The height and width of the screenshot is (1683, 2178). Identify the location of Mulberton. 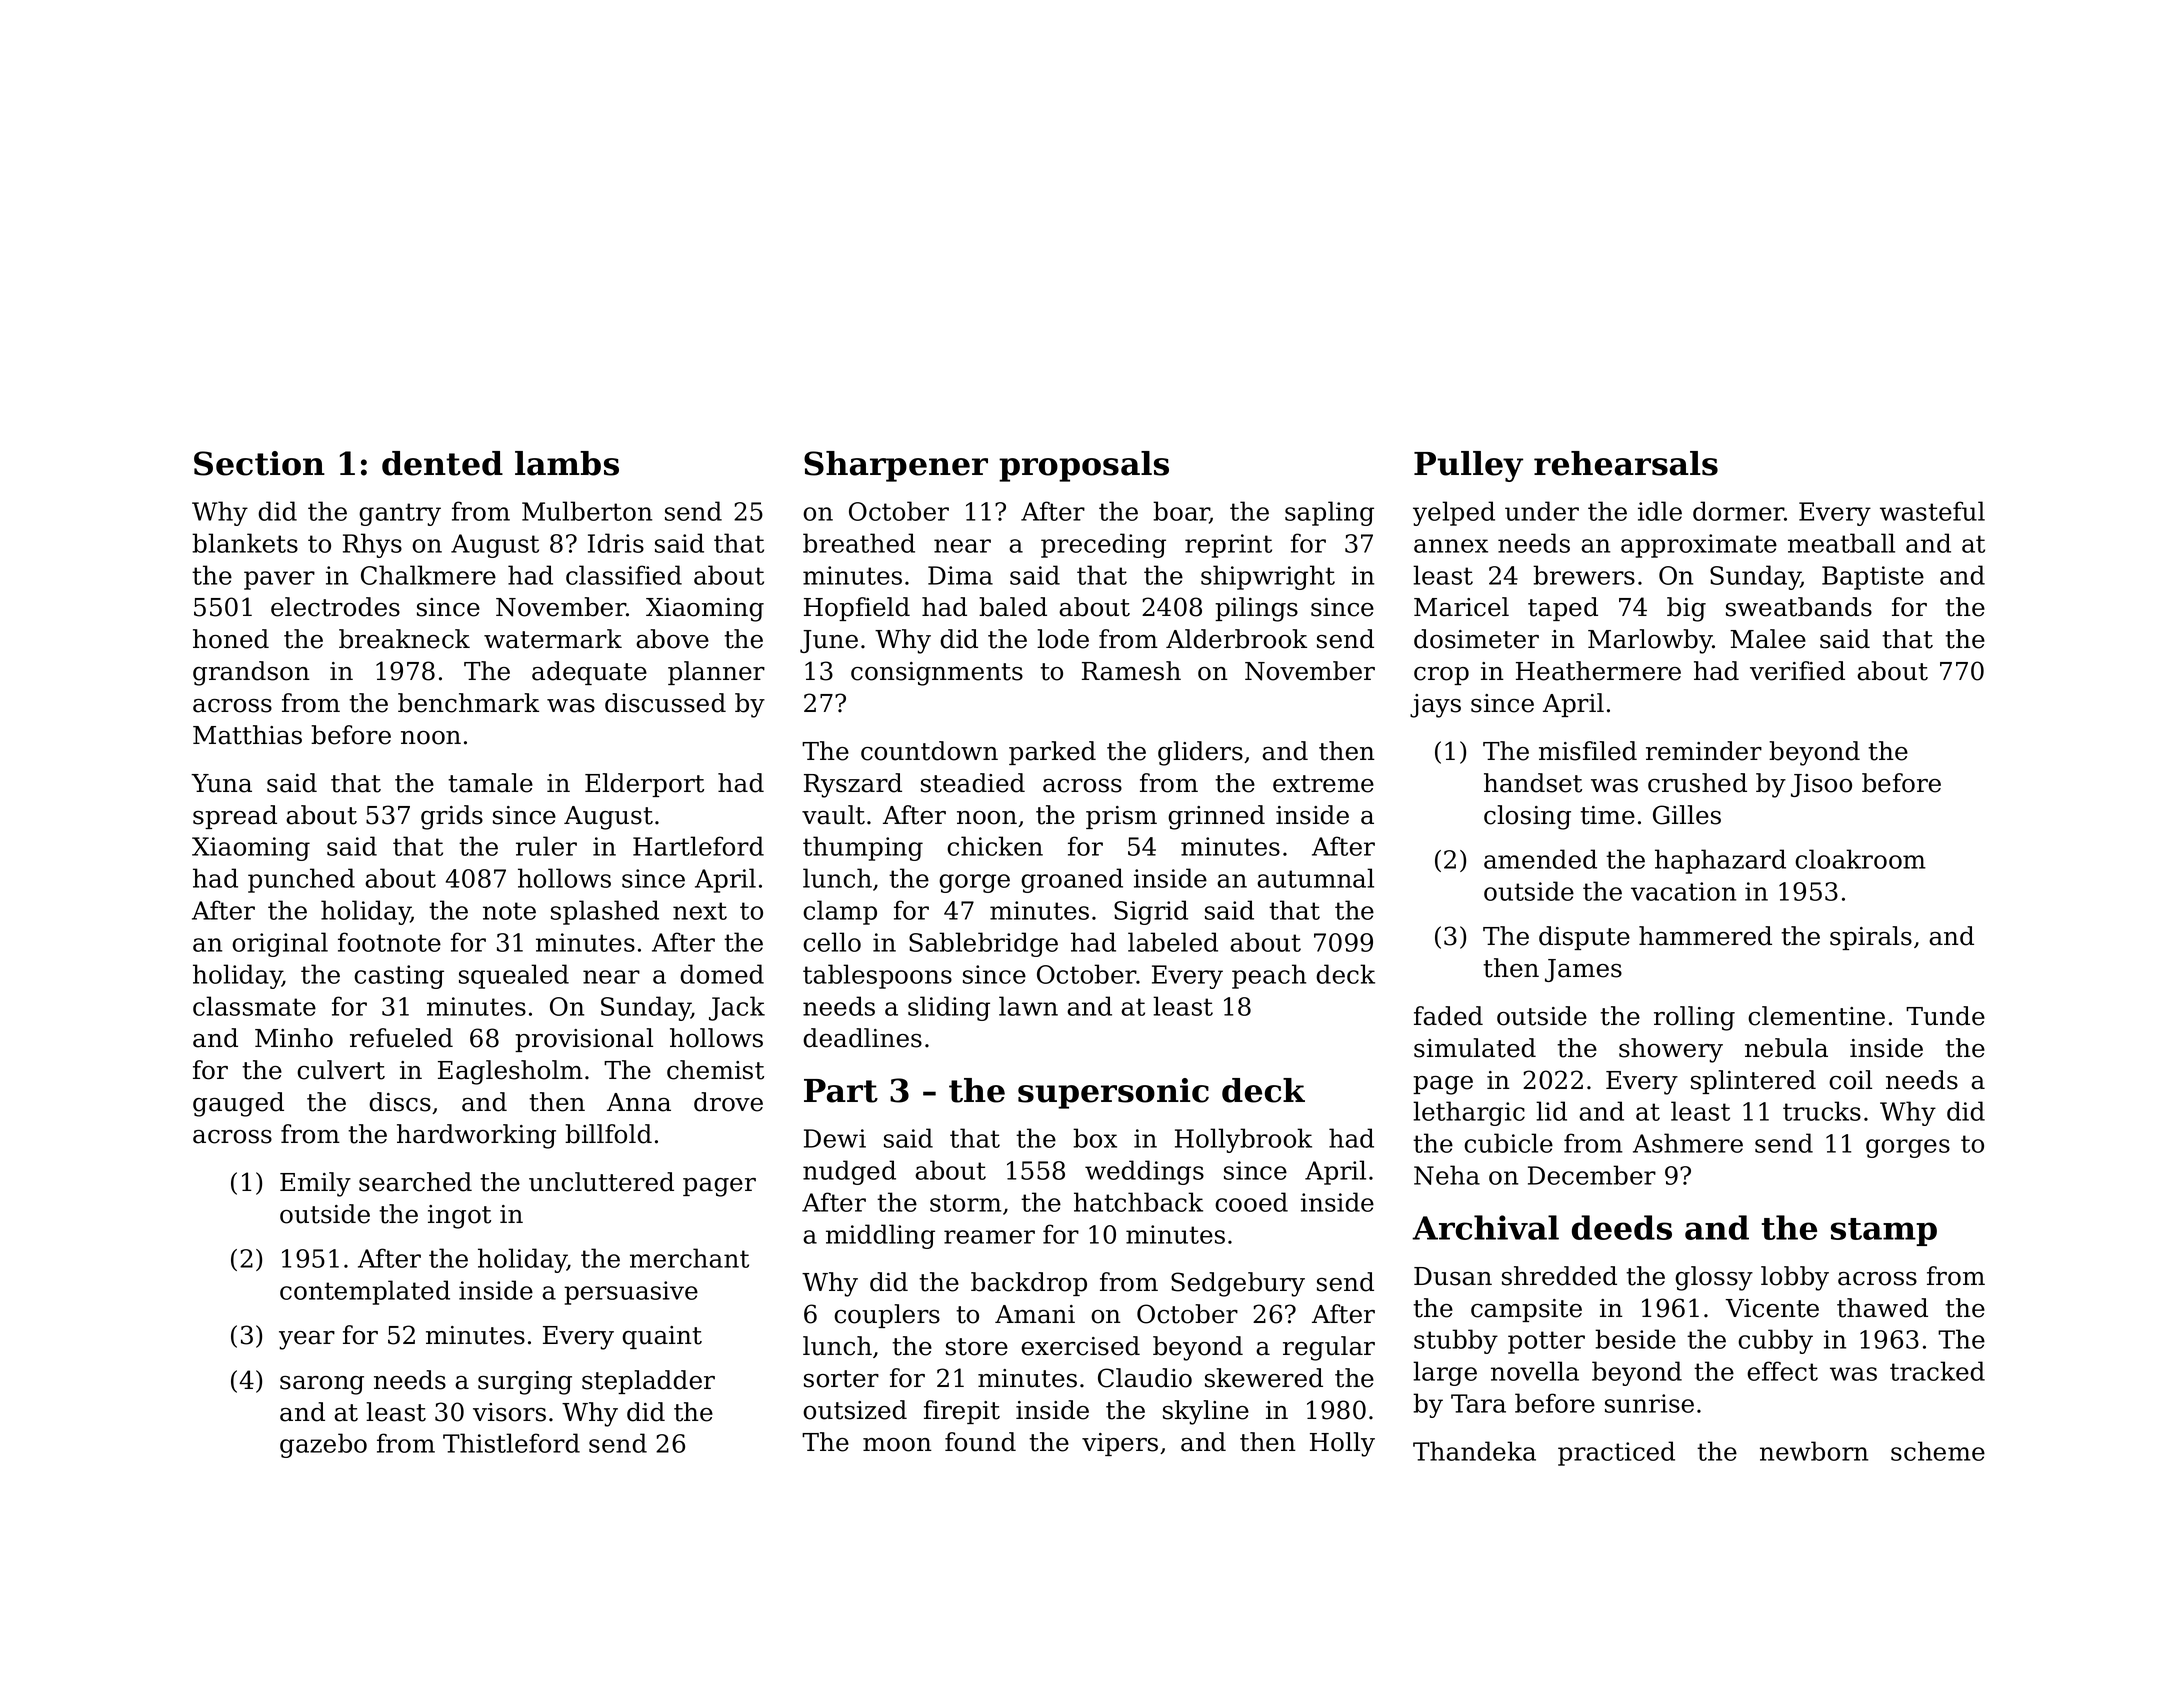
(587, 511).
